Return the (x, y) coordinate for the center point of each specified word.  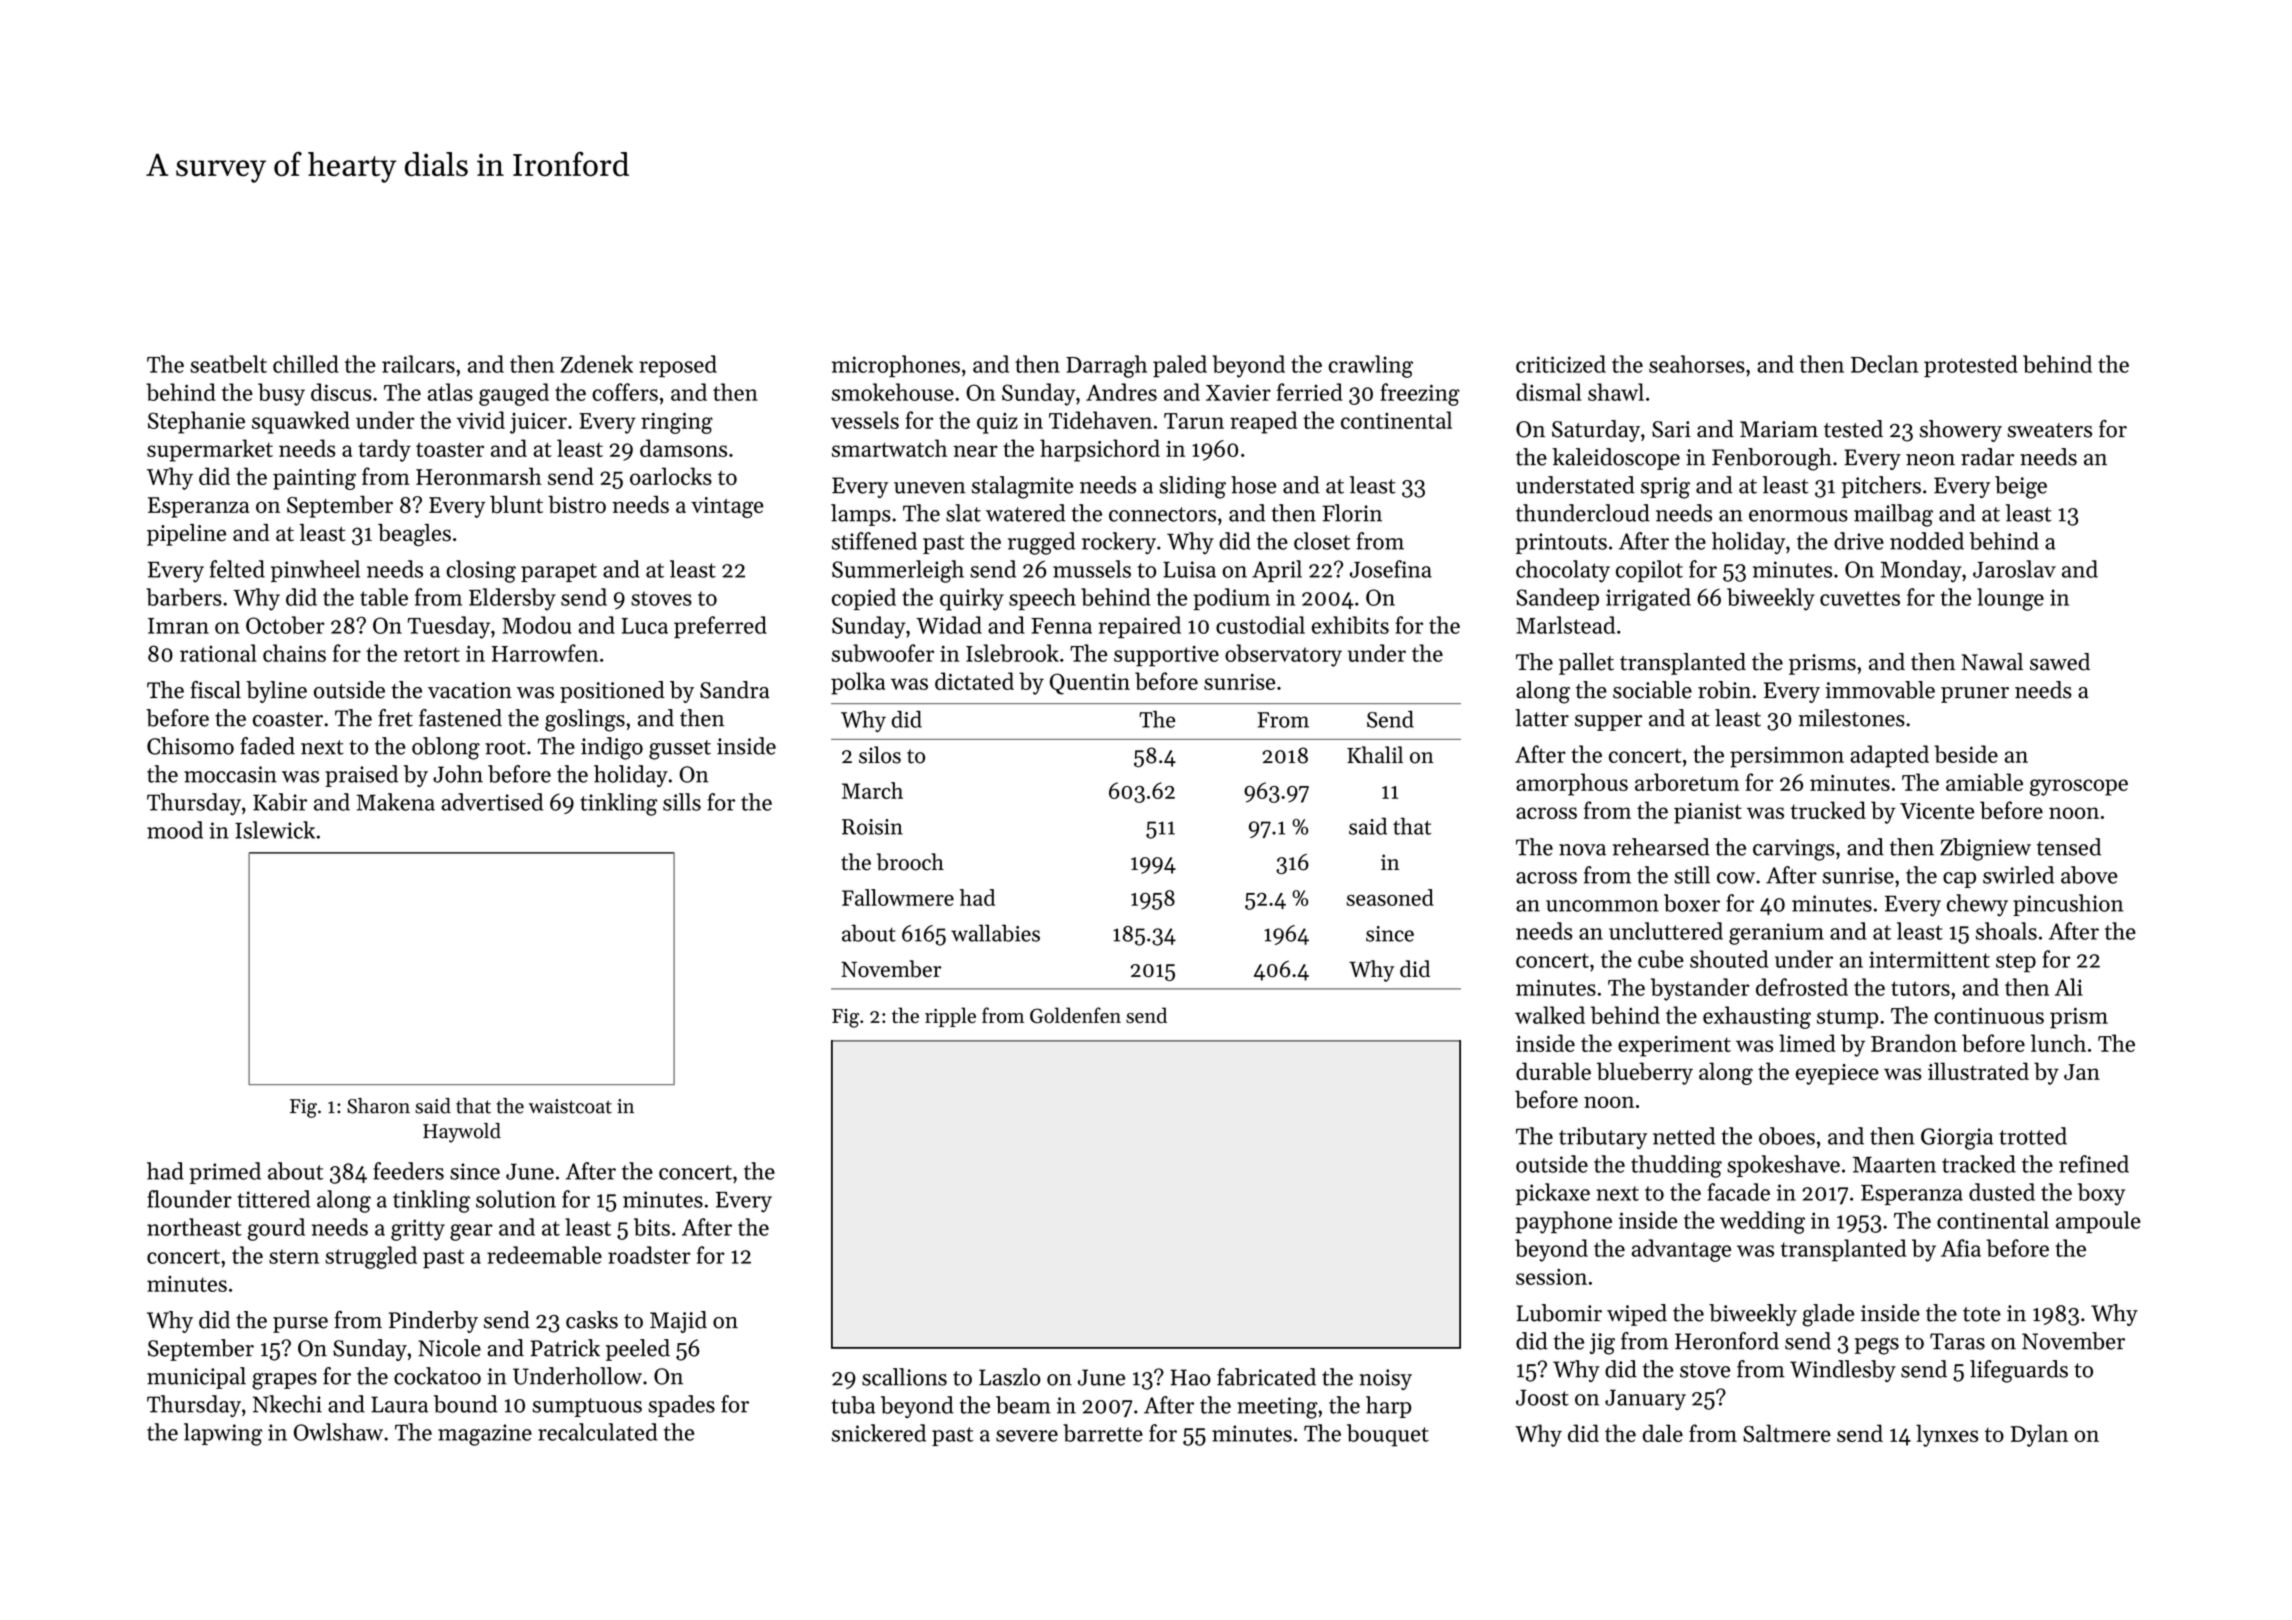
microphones (896, 366)
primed (225, 1173)
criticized (1561, 364)
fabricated (1266, 1377)
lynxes (1947, 1435)
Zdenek (597, 364)
